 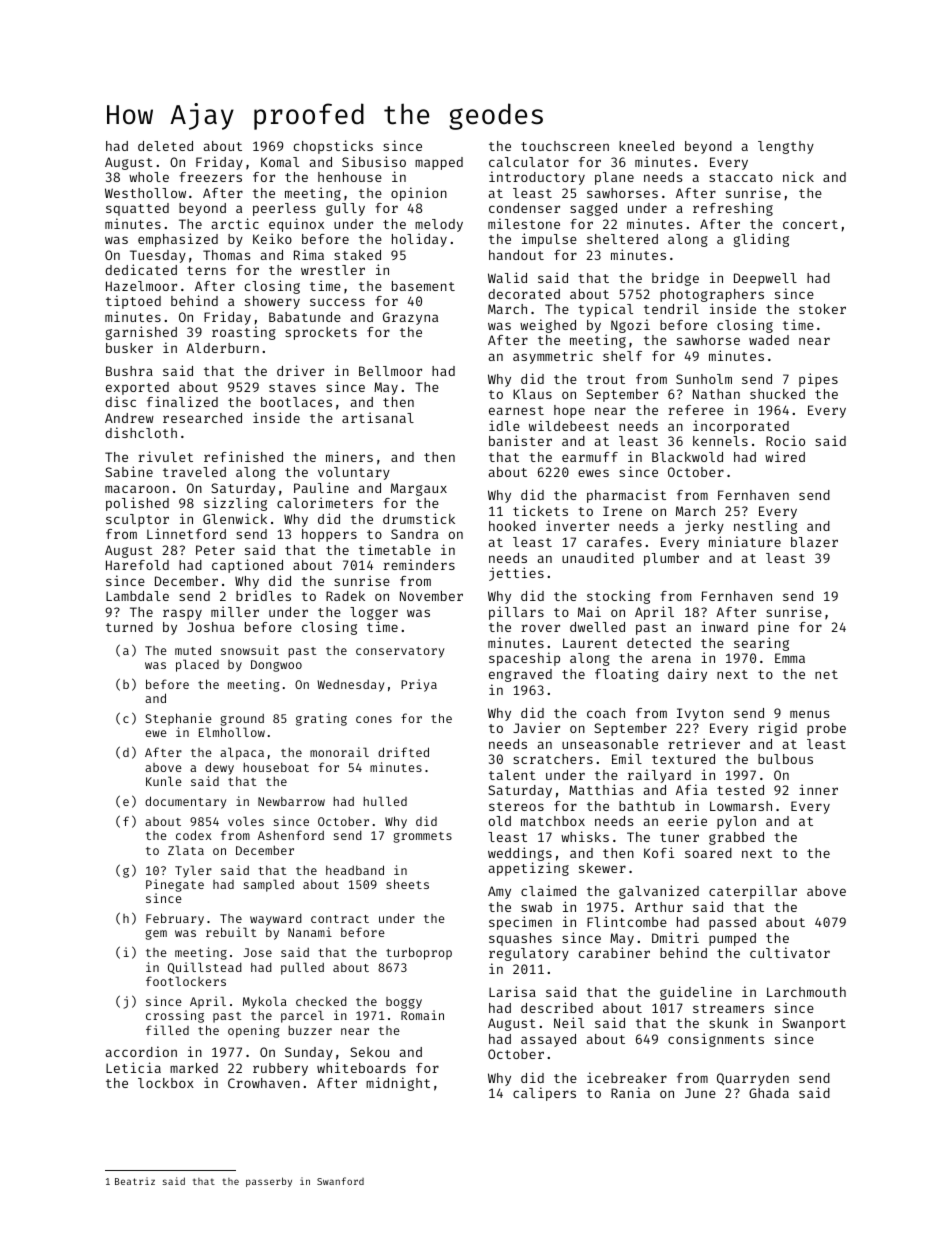 I want to click on spaceship, so click(x=524, y=659).
